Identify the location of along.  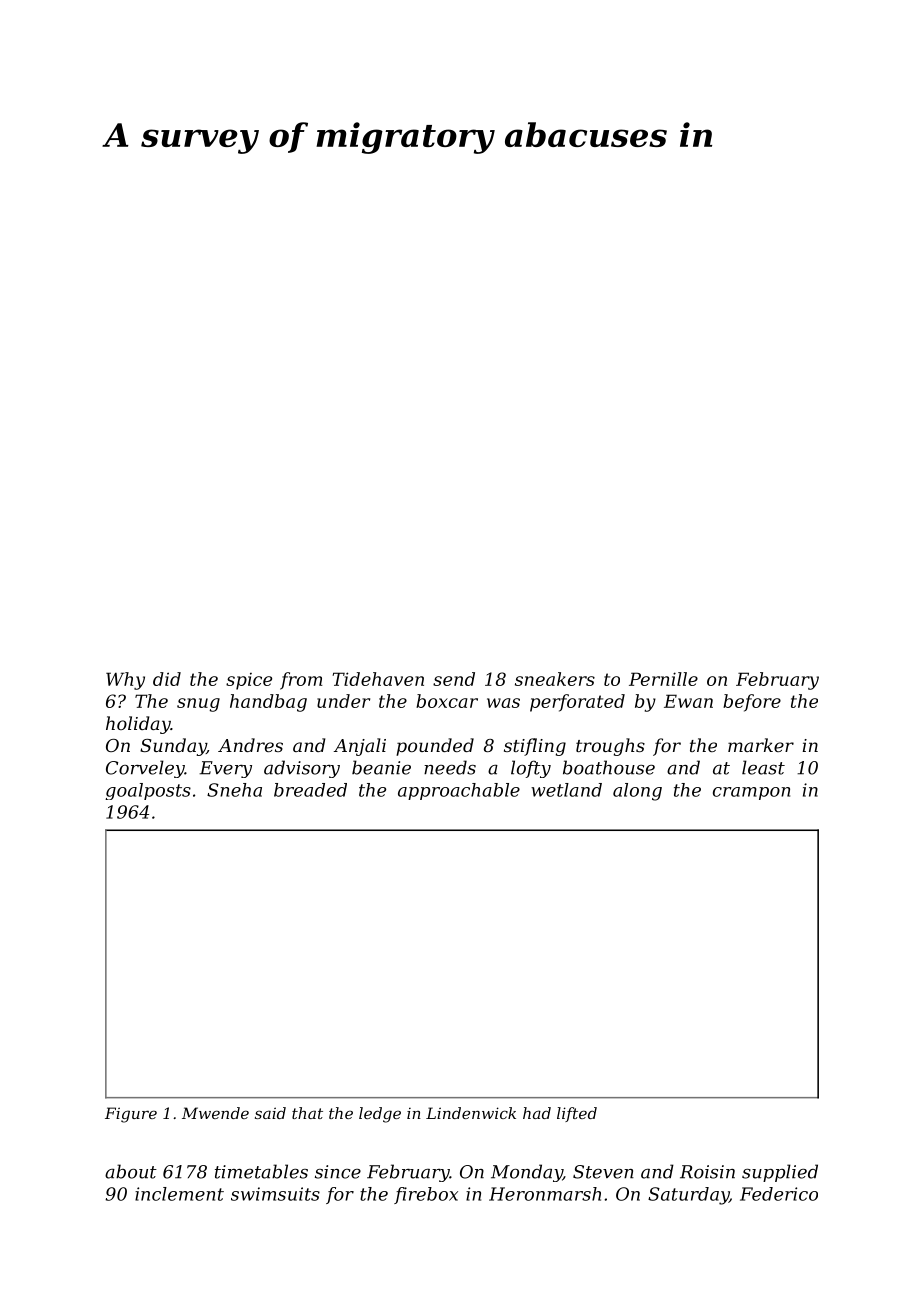
(637, 792).
